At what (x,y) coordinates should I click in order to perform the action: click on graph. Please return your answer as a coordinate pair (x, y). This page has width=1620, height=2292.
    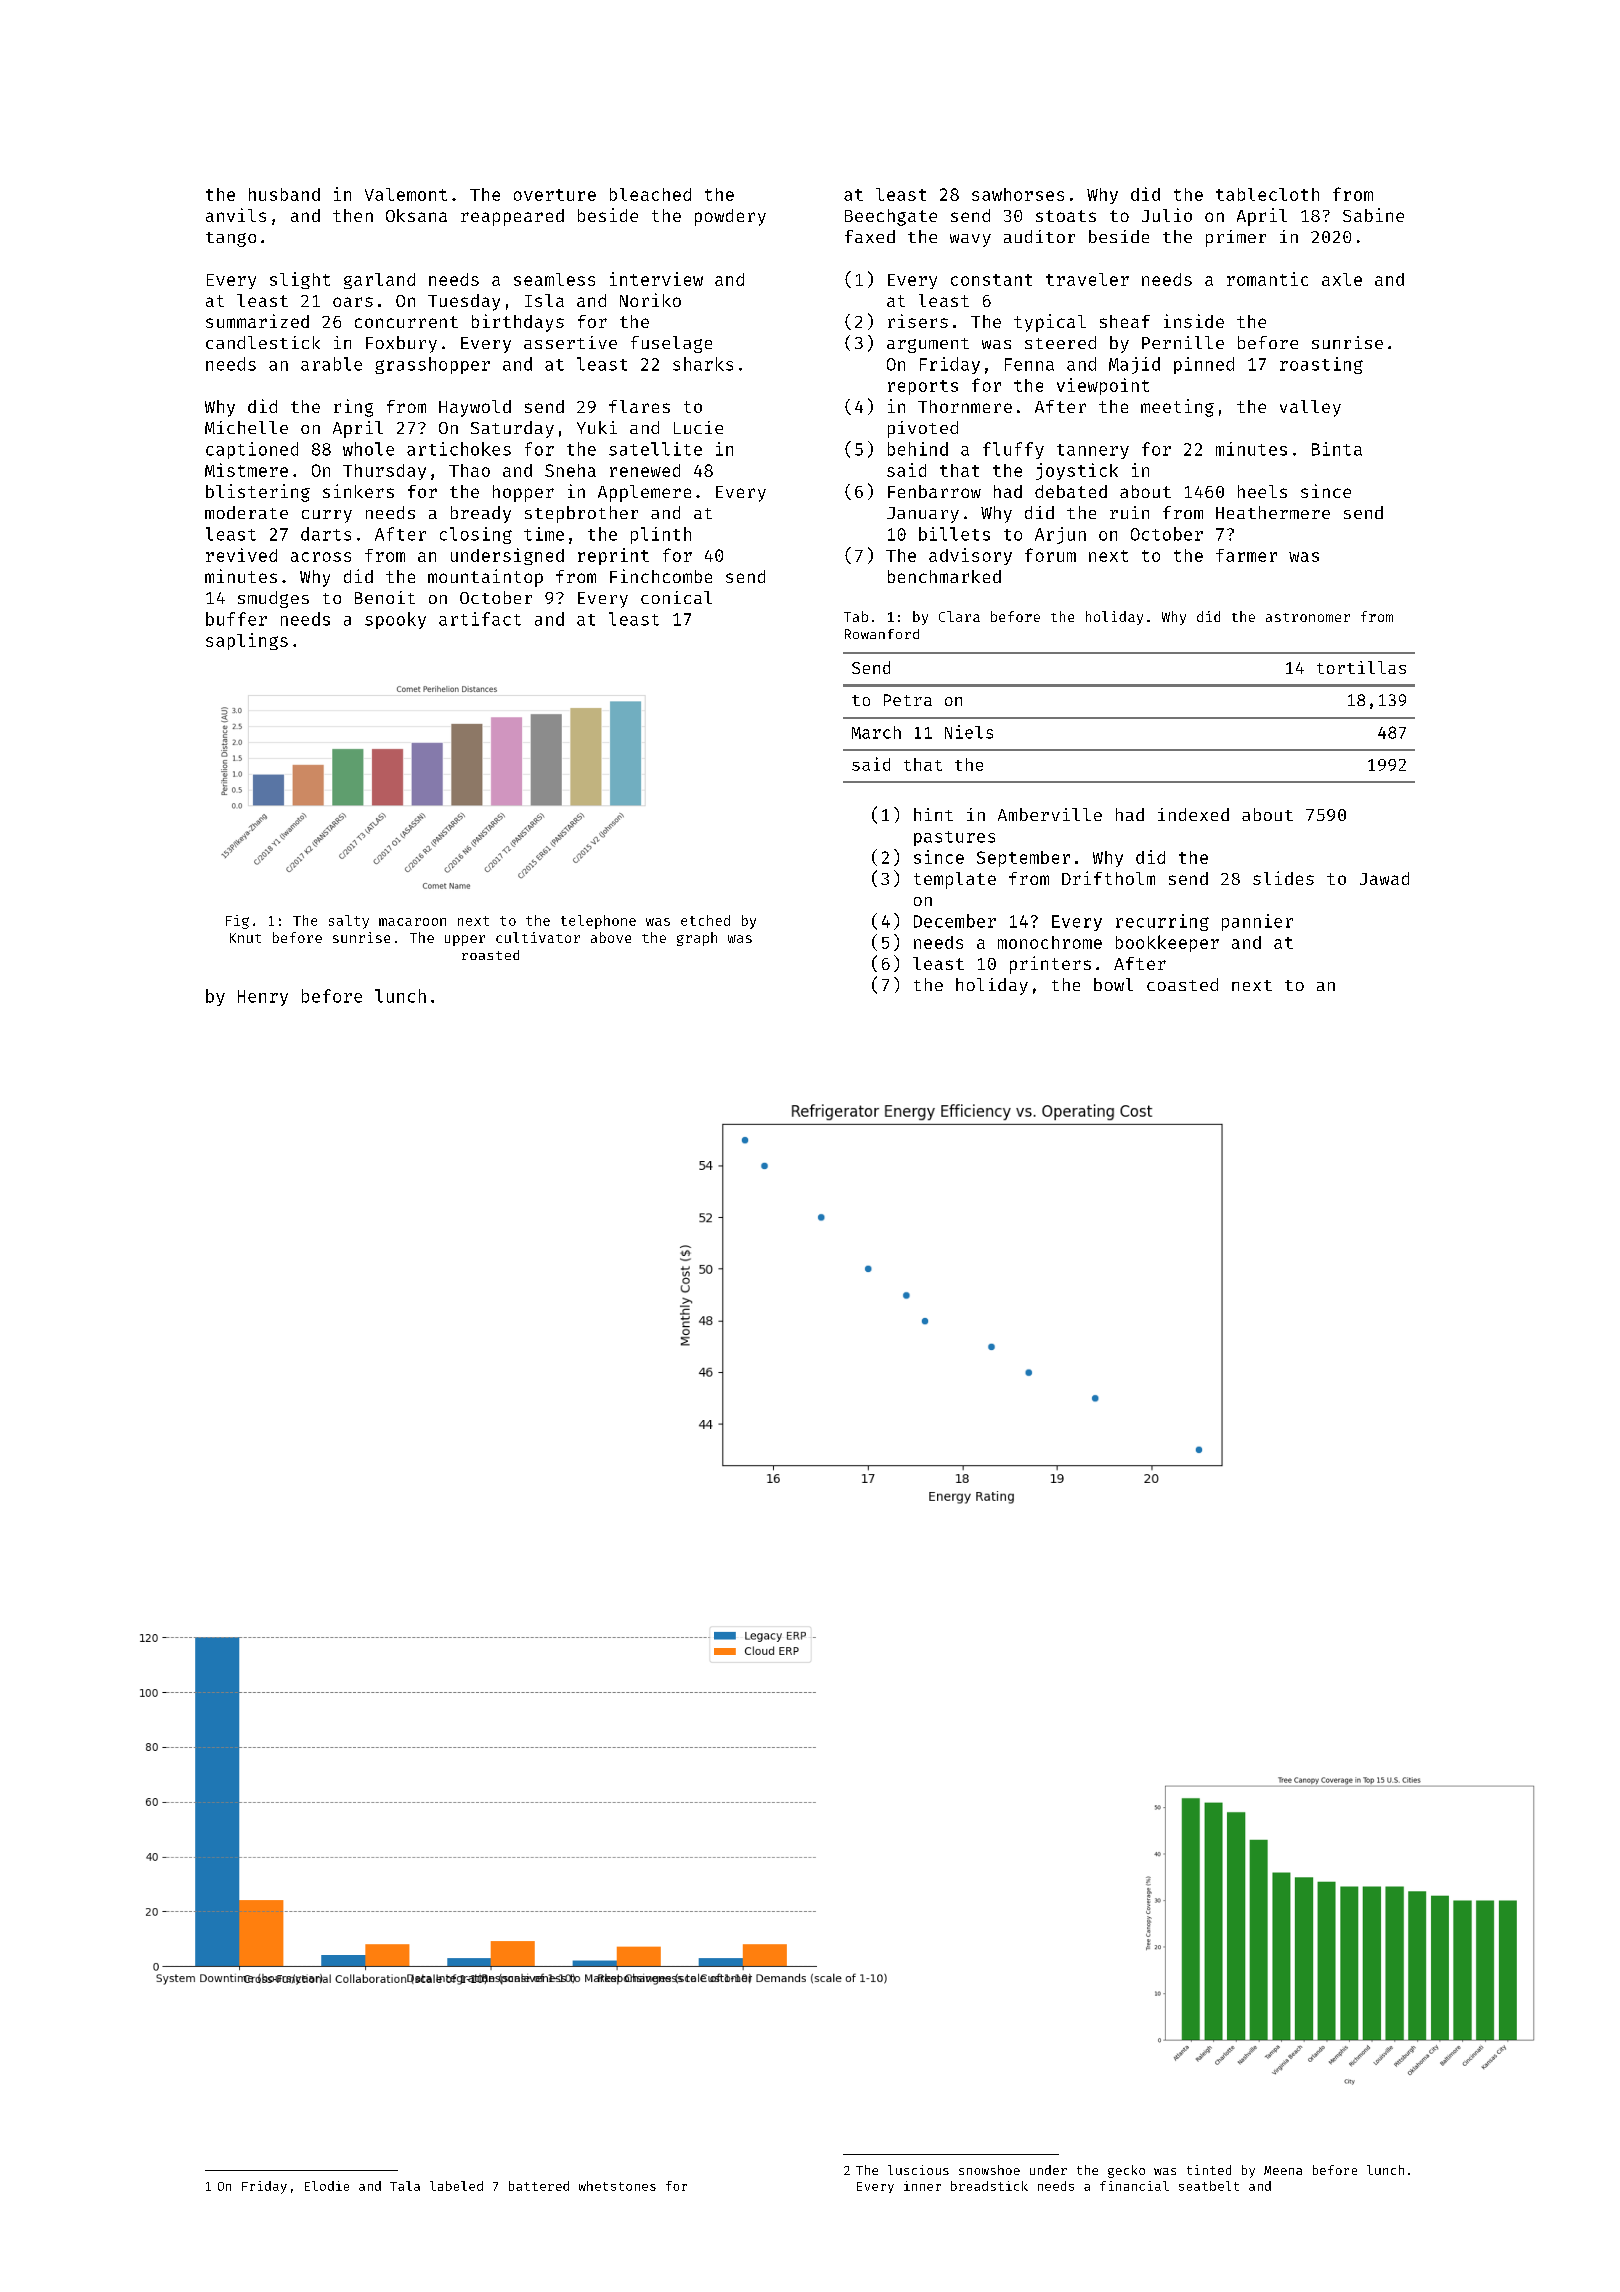
    Looking at the image, I should click on (697, 939).
